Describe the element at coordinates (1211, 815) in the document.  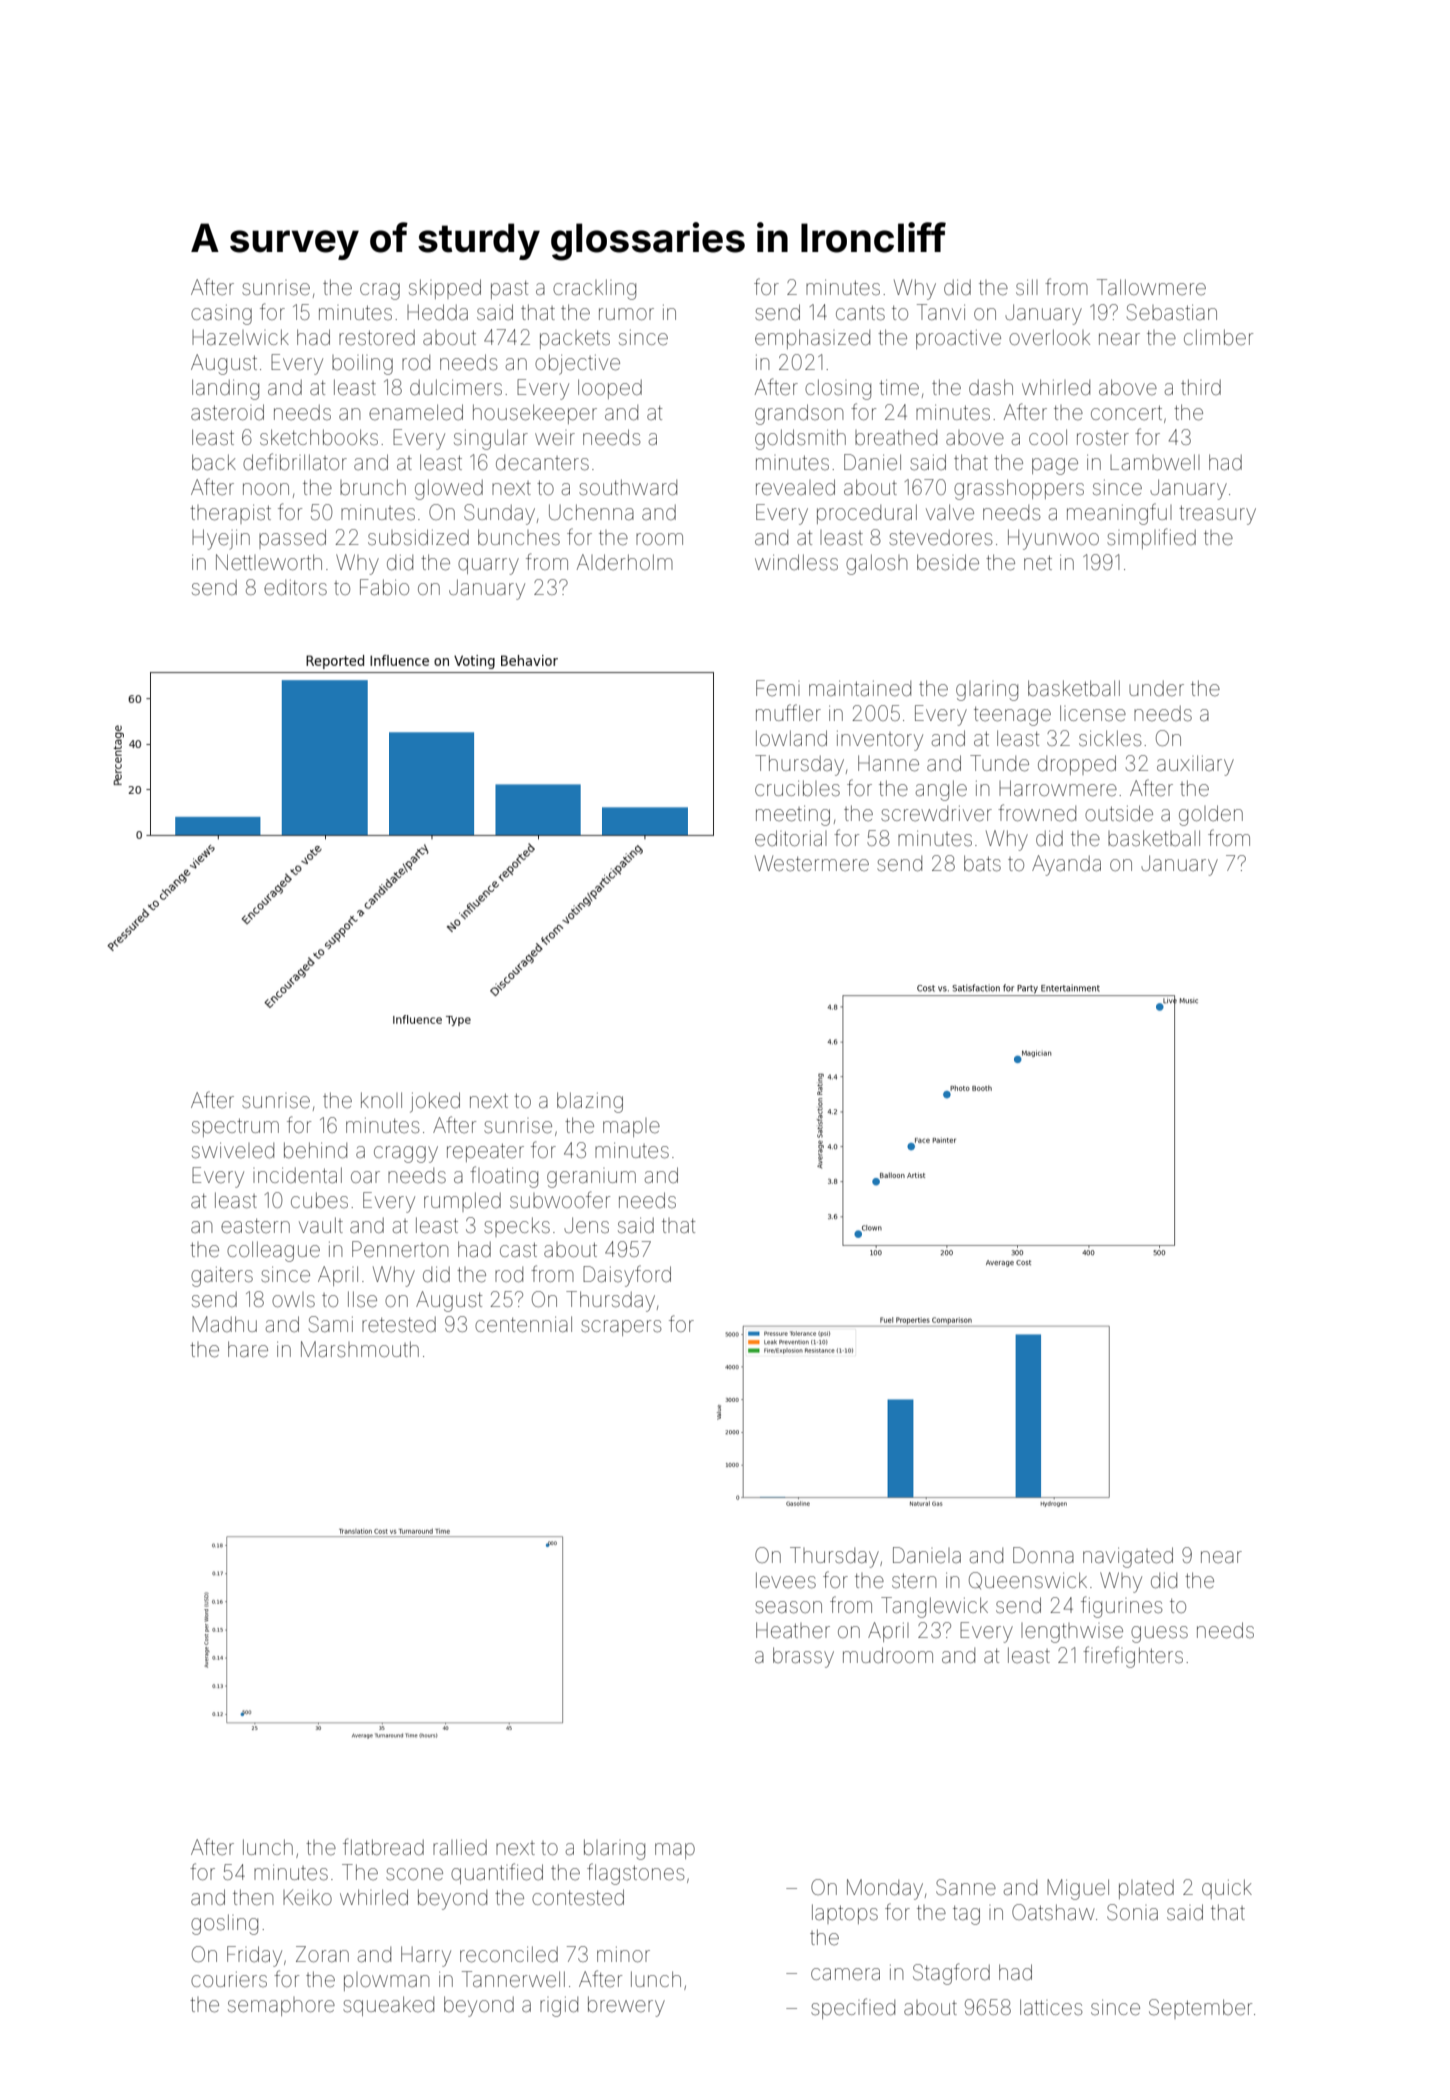
I see `golden` at that location.
